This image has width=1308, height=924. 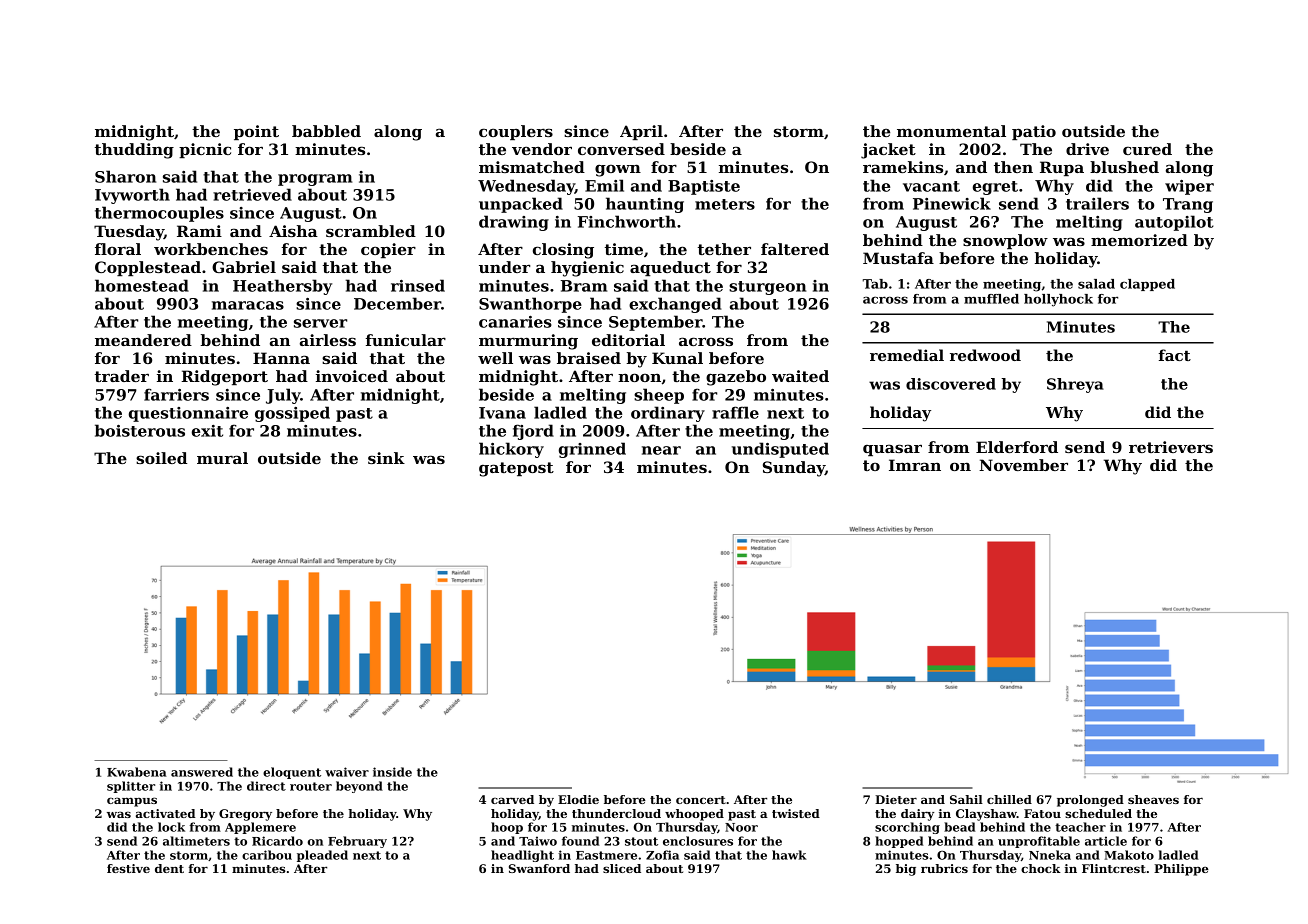 I want to click on invoiced, so click(x=352, y=376).
